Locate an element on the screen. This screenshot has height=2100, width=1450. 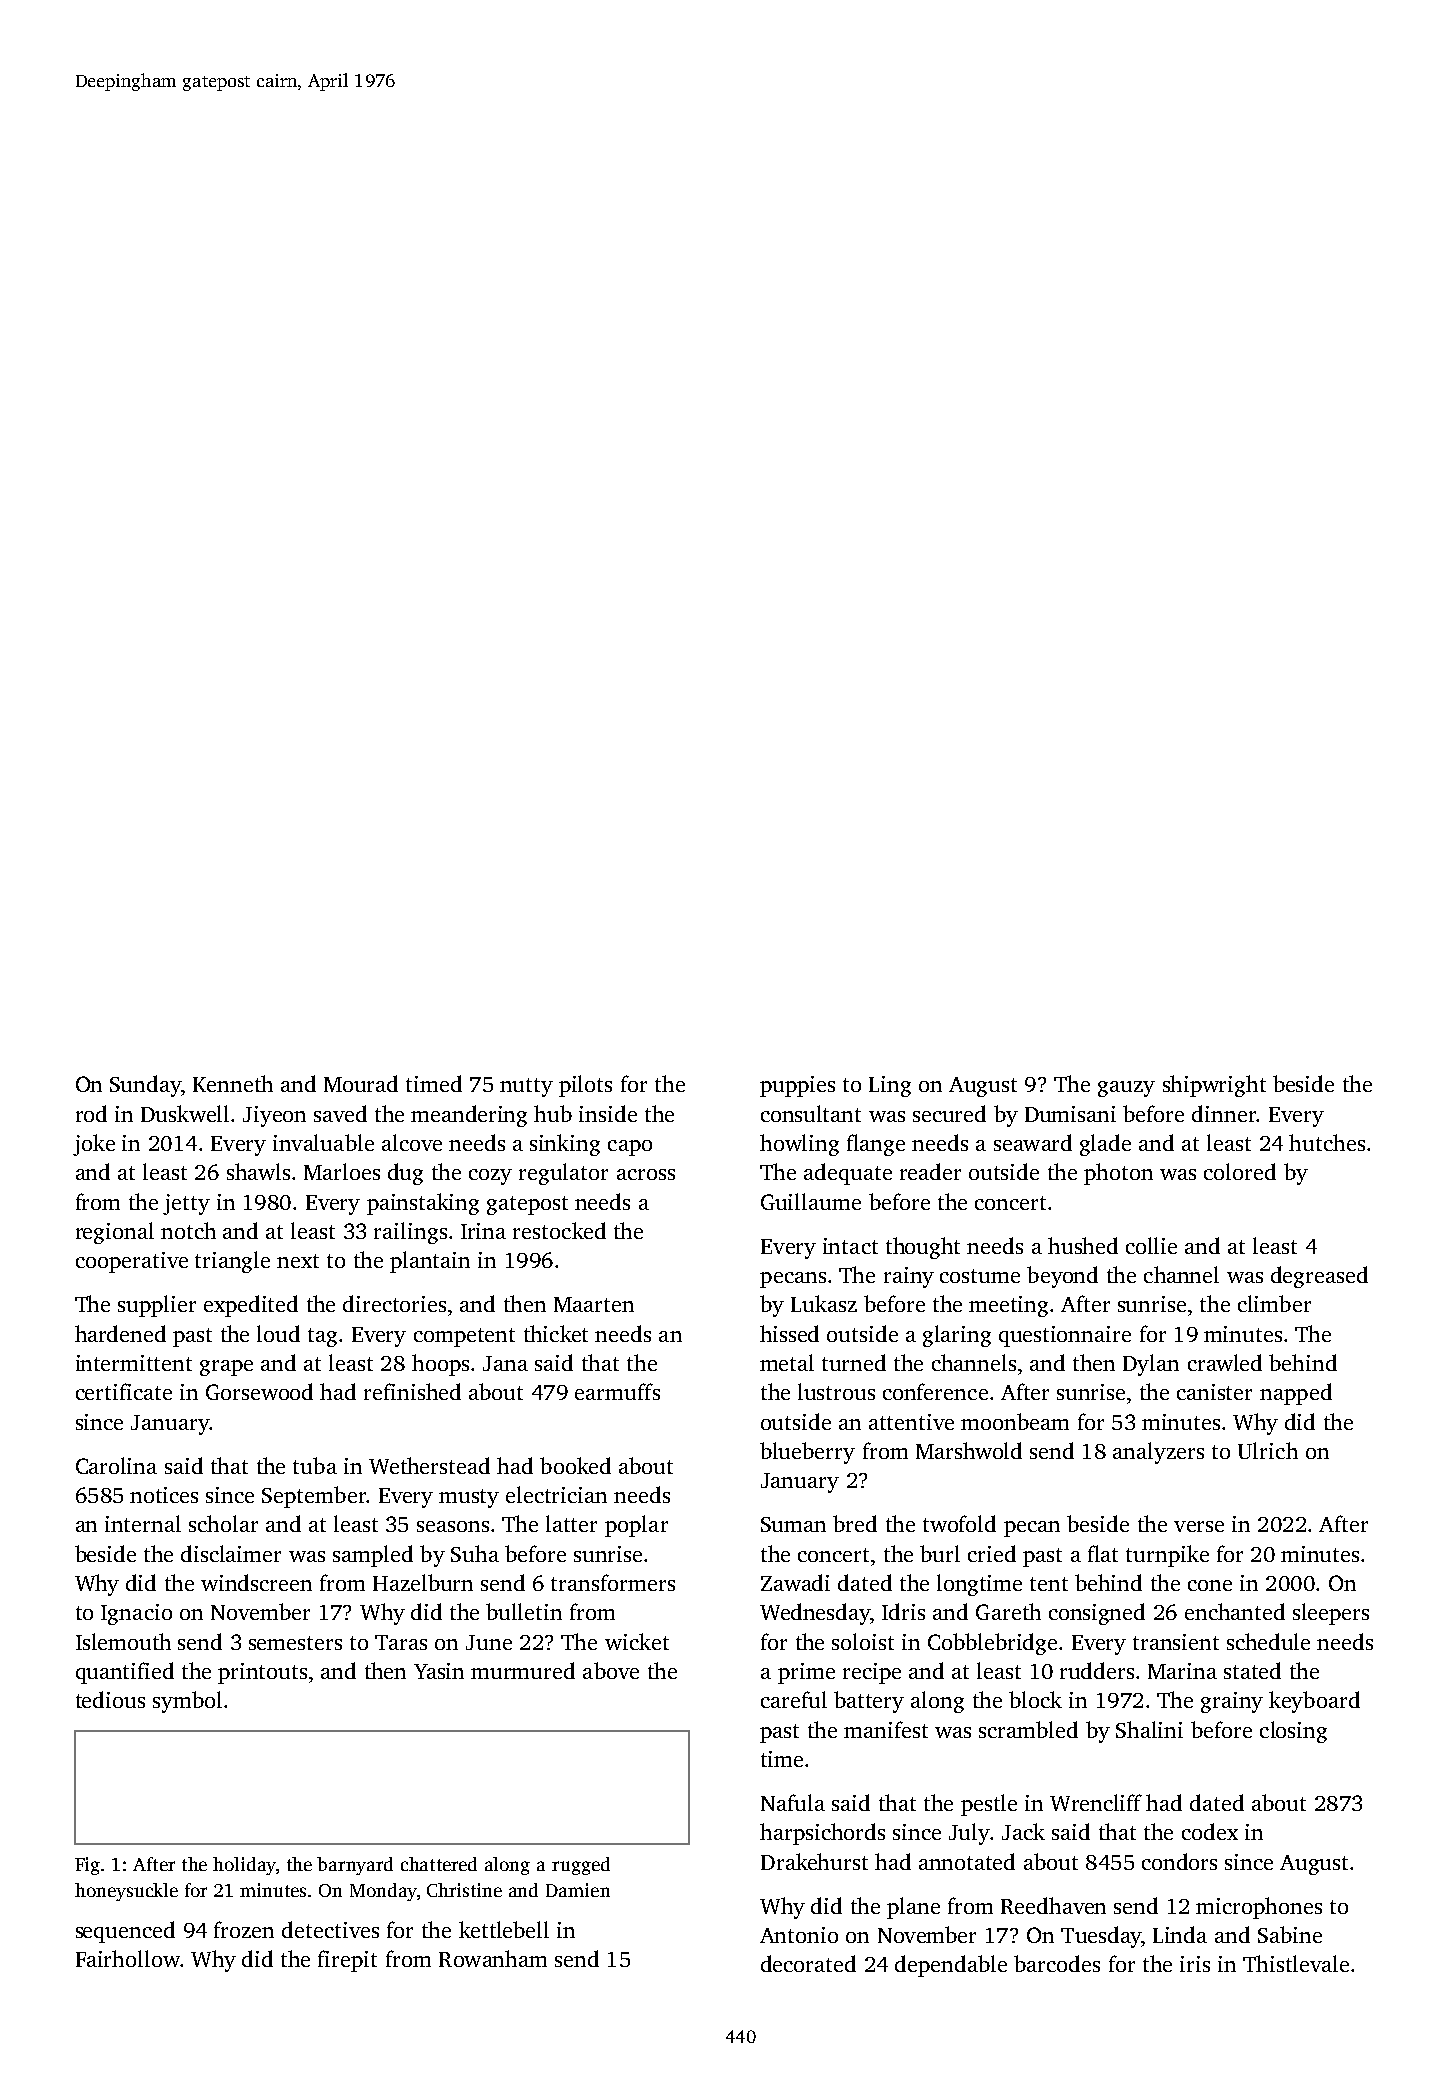
Ulrich is located at coordinates (1268, 1450).
